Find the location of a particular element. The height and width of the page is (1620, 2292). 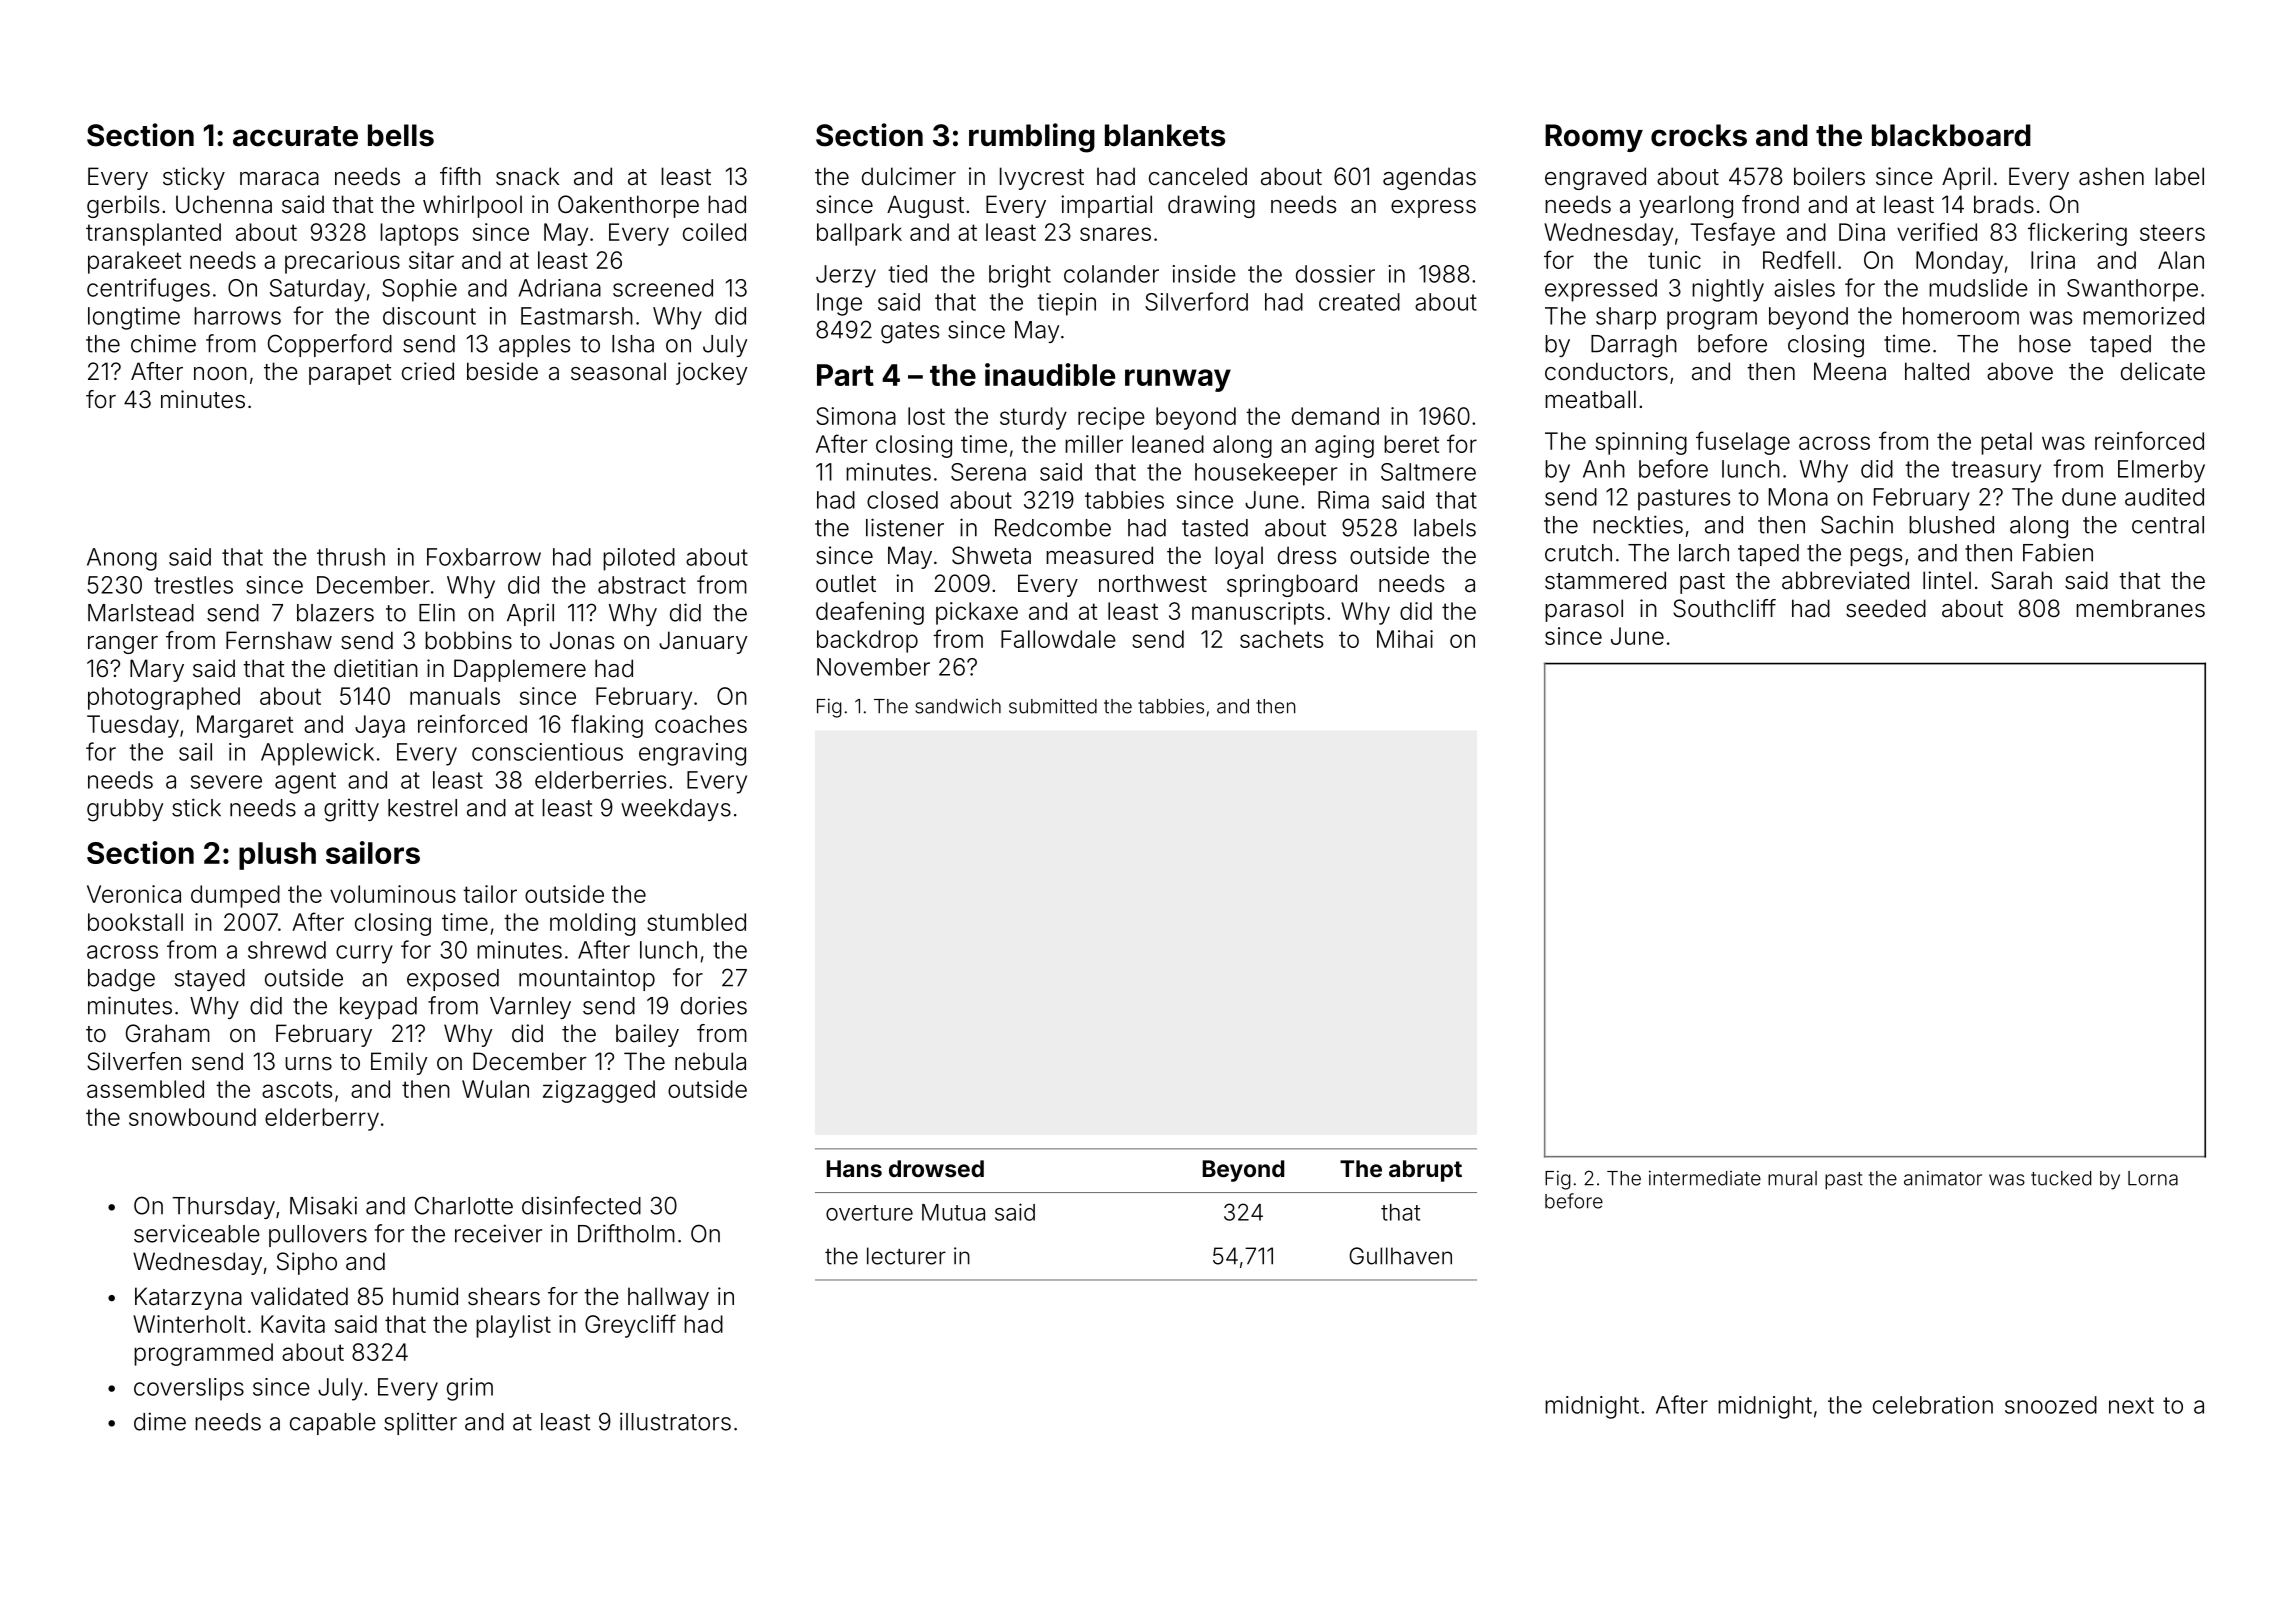

Sipho is located at coordinates (307, 1263).
